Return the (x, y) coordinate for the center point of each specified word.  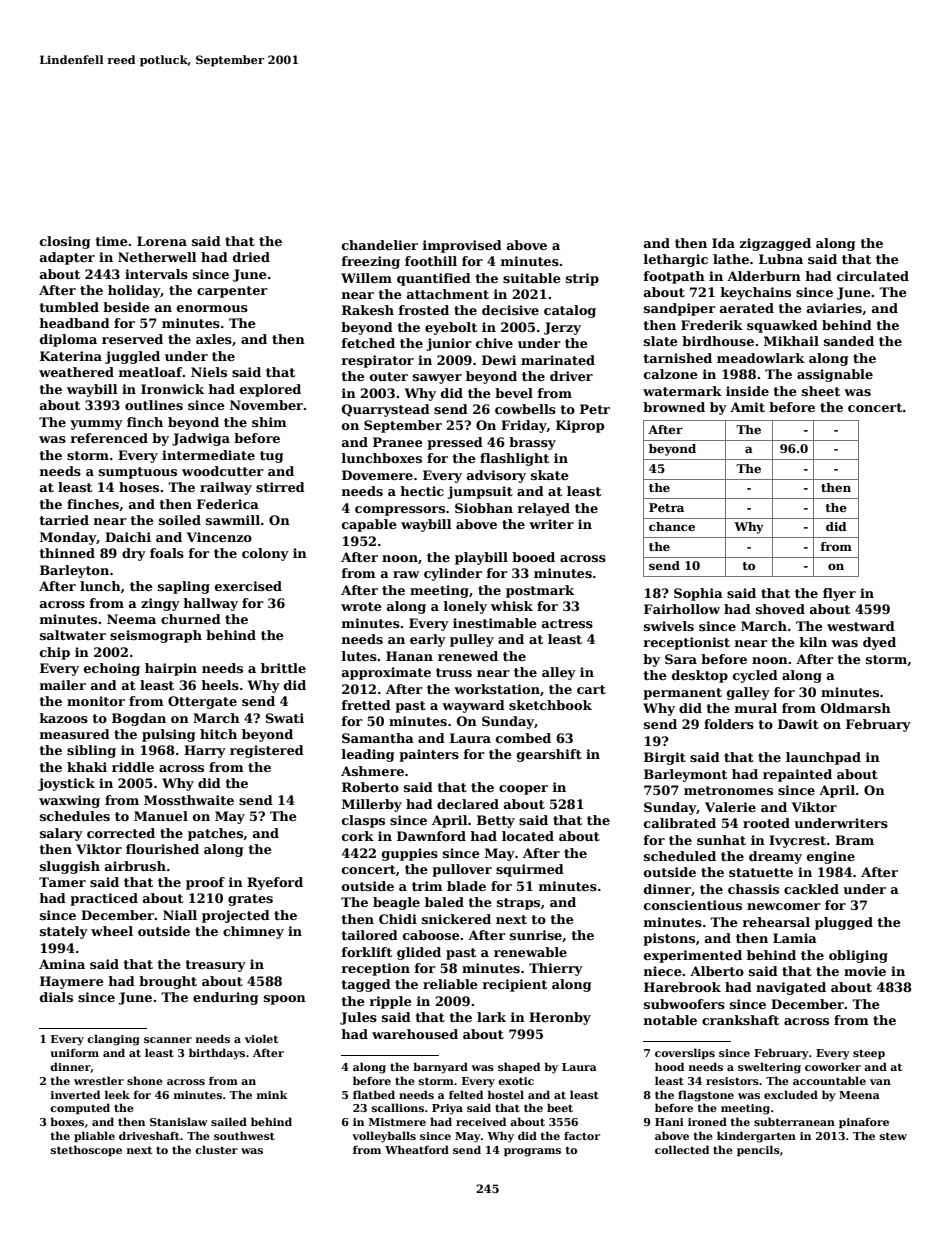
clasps (363, 821)
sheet (821, 391)
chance (672, 526)
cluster (216, 1149)
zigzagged (775, 244)
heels (220, 685)
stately (64, 932)
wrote (361, 606)
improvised (462, 246)
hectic (422, 491)
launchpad (823, 758)
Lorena (162, 241)
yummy (96, 425)
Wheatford (417, 1149)
